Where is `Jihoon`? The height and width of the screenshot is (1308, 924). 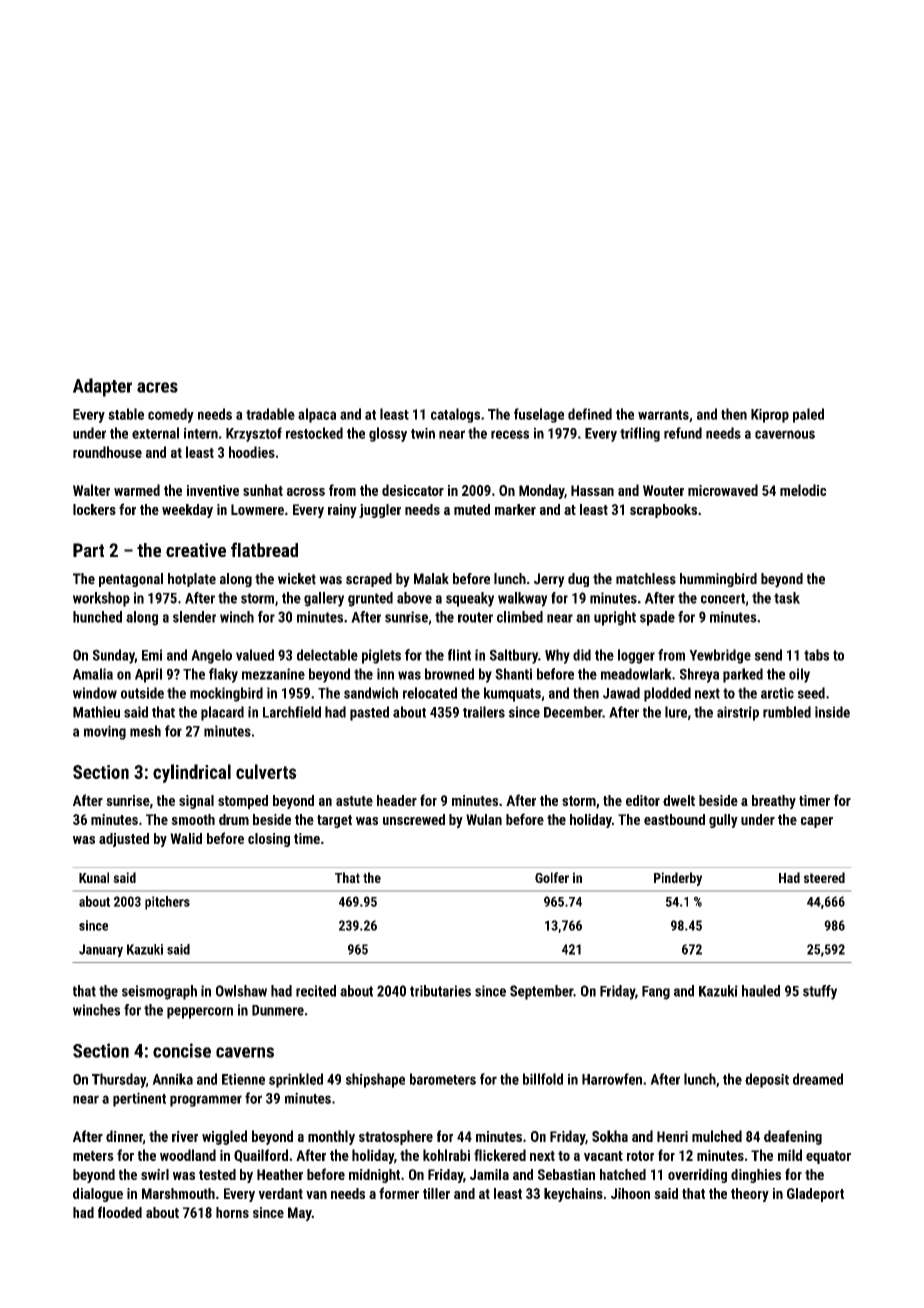
Jihoon is located at coordinates (630, 1193).
